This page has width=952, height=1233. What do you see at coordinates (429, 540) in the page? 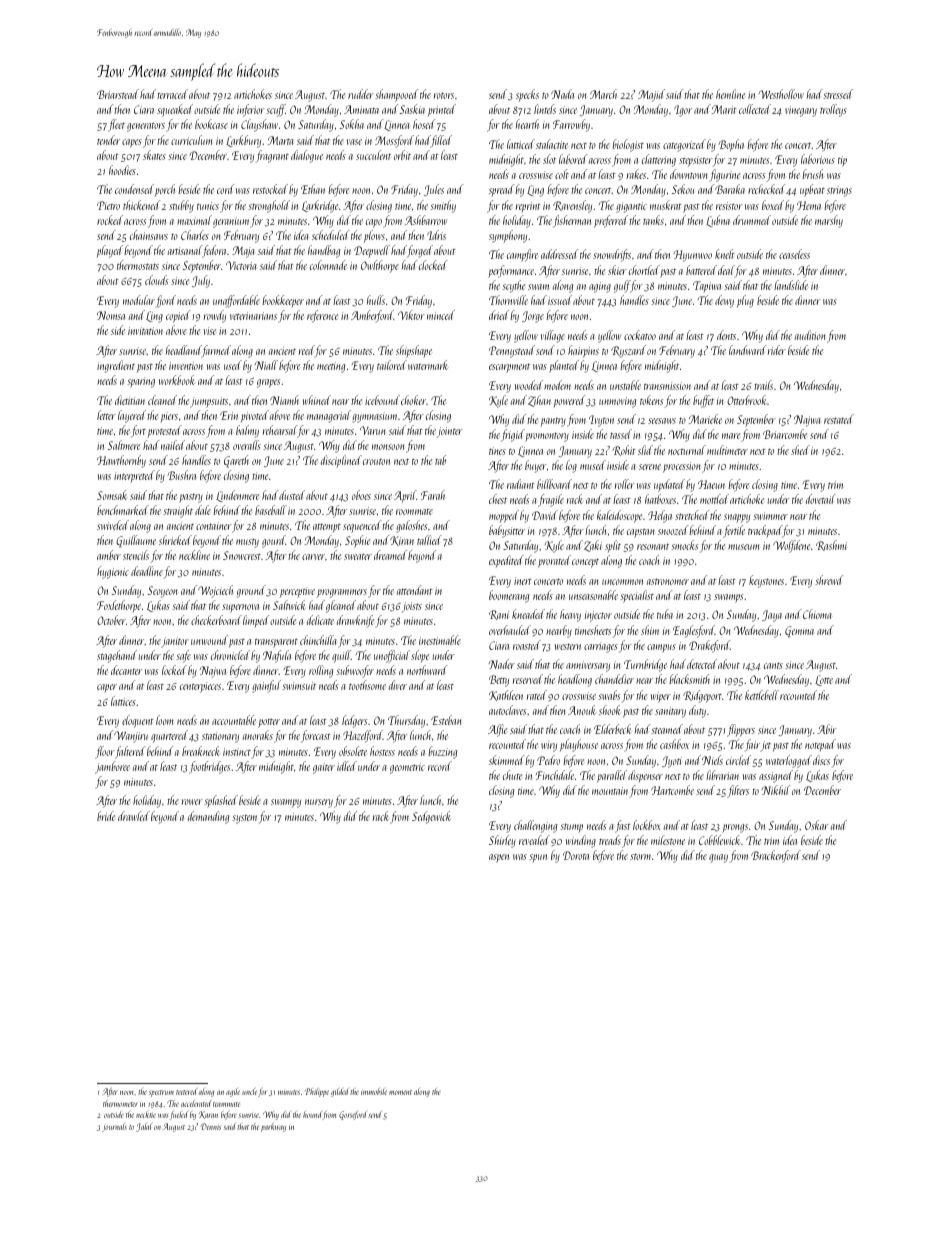
I see `tallied` at bounding box center [429, 540].
